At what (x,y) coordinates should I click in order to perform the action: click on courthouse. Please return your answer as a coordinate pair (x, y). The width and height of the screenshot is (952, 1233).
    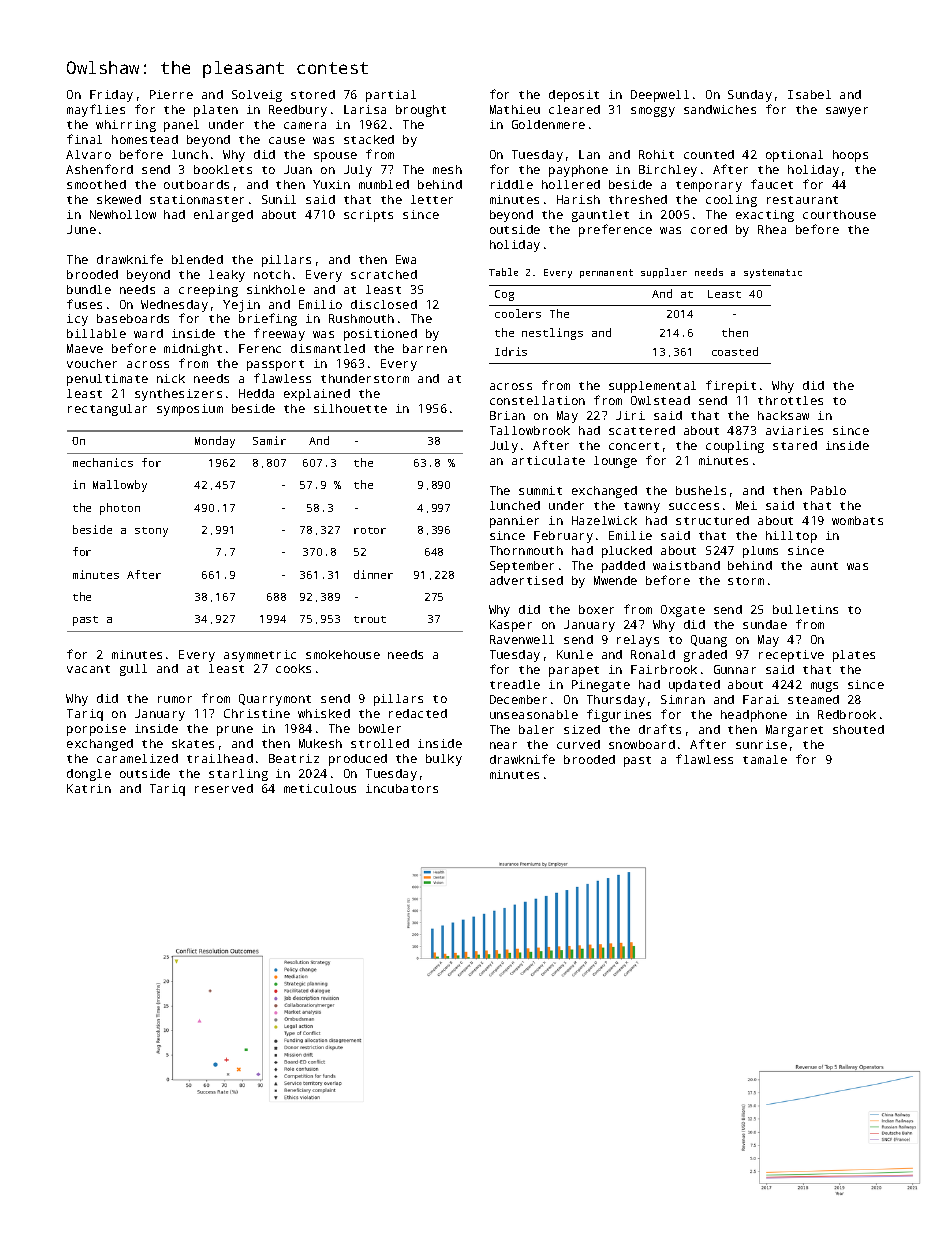
    Looking at the image, I should click on (839, 214).
